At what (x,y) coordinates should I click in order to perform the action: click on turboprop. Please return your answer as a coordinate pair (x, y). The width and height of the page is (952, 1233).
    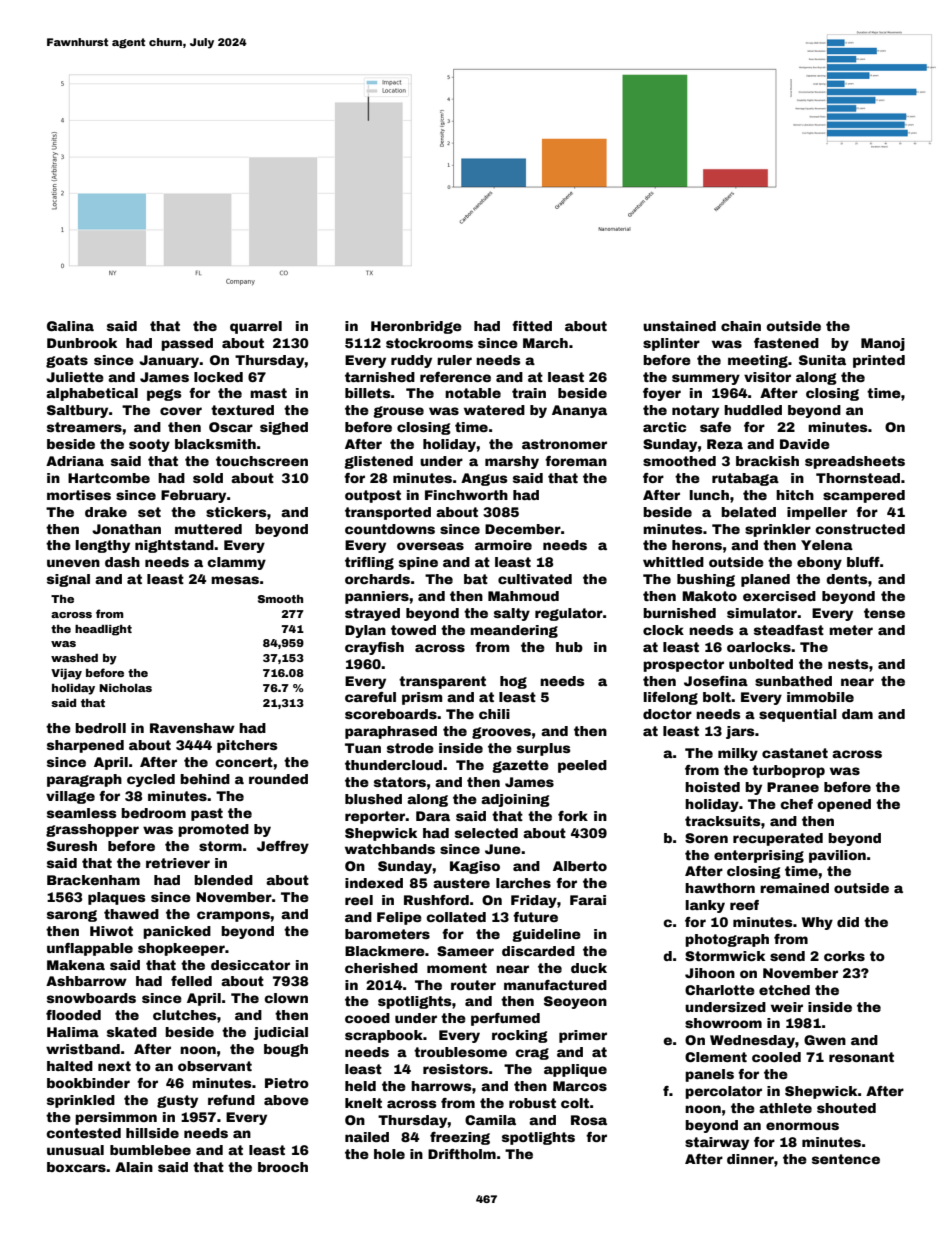
    Looking at the image, I should click on (788, 771).
